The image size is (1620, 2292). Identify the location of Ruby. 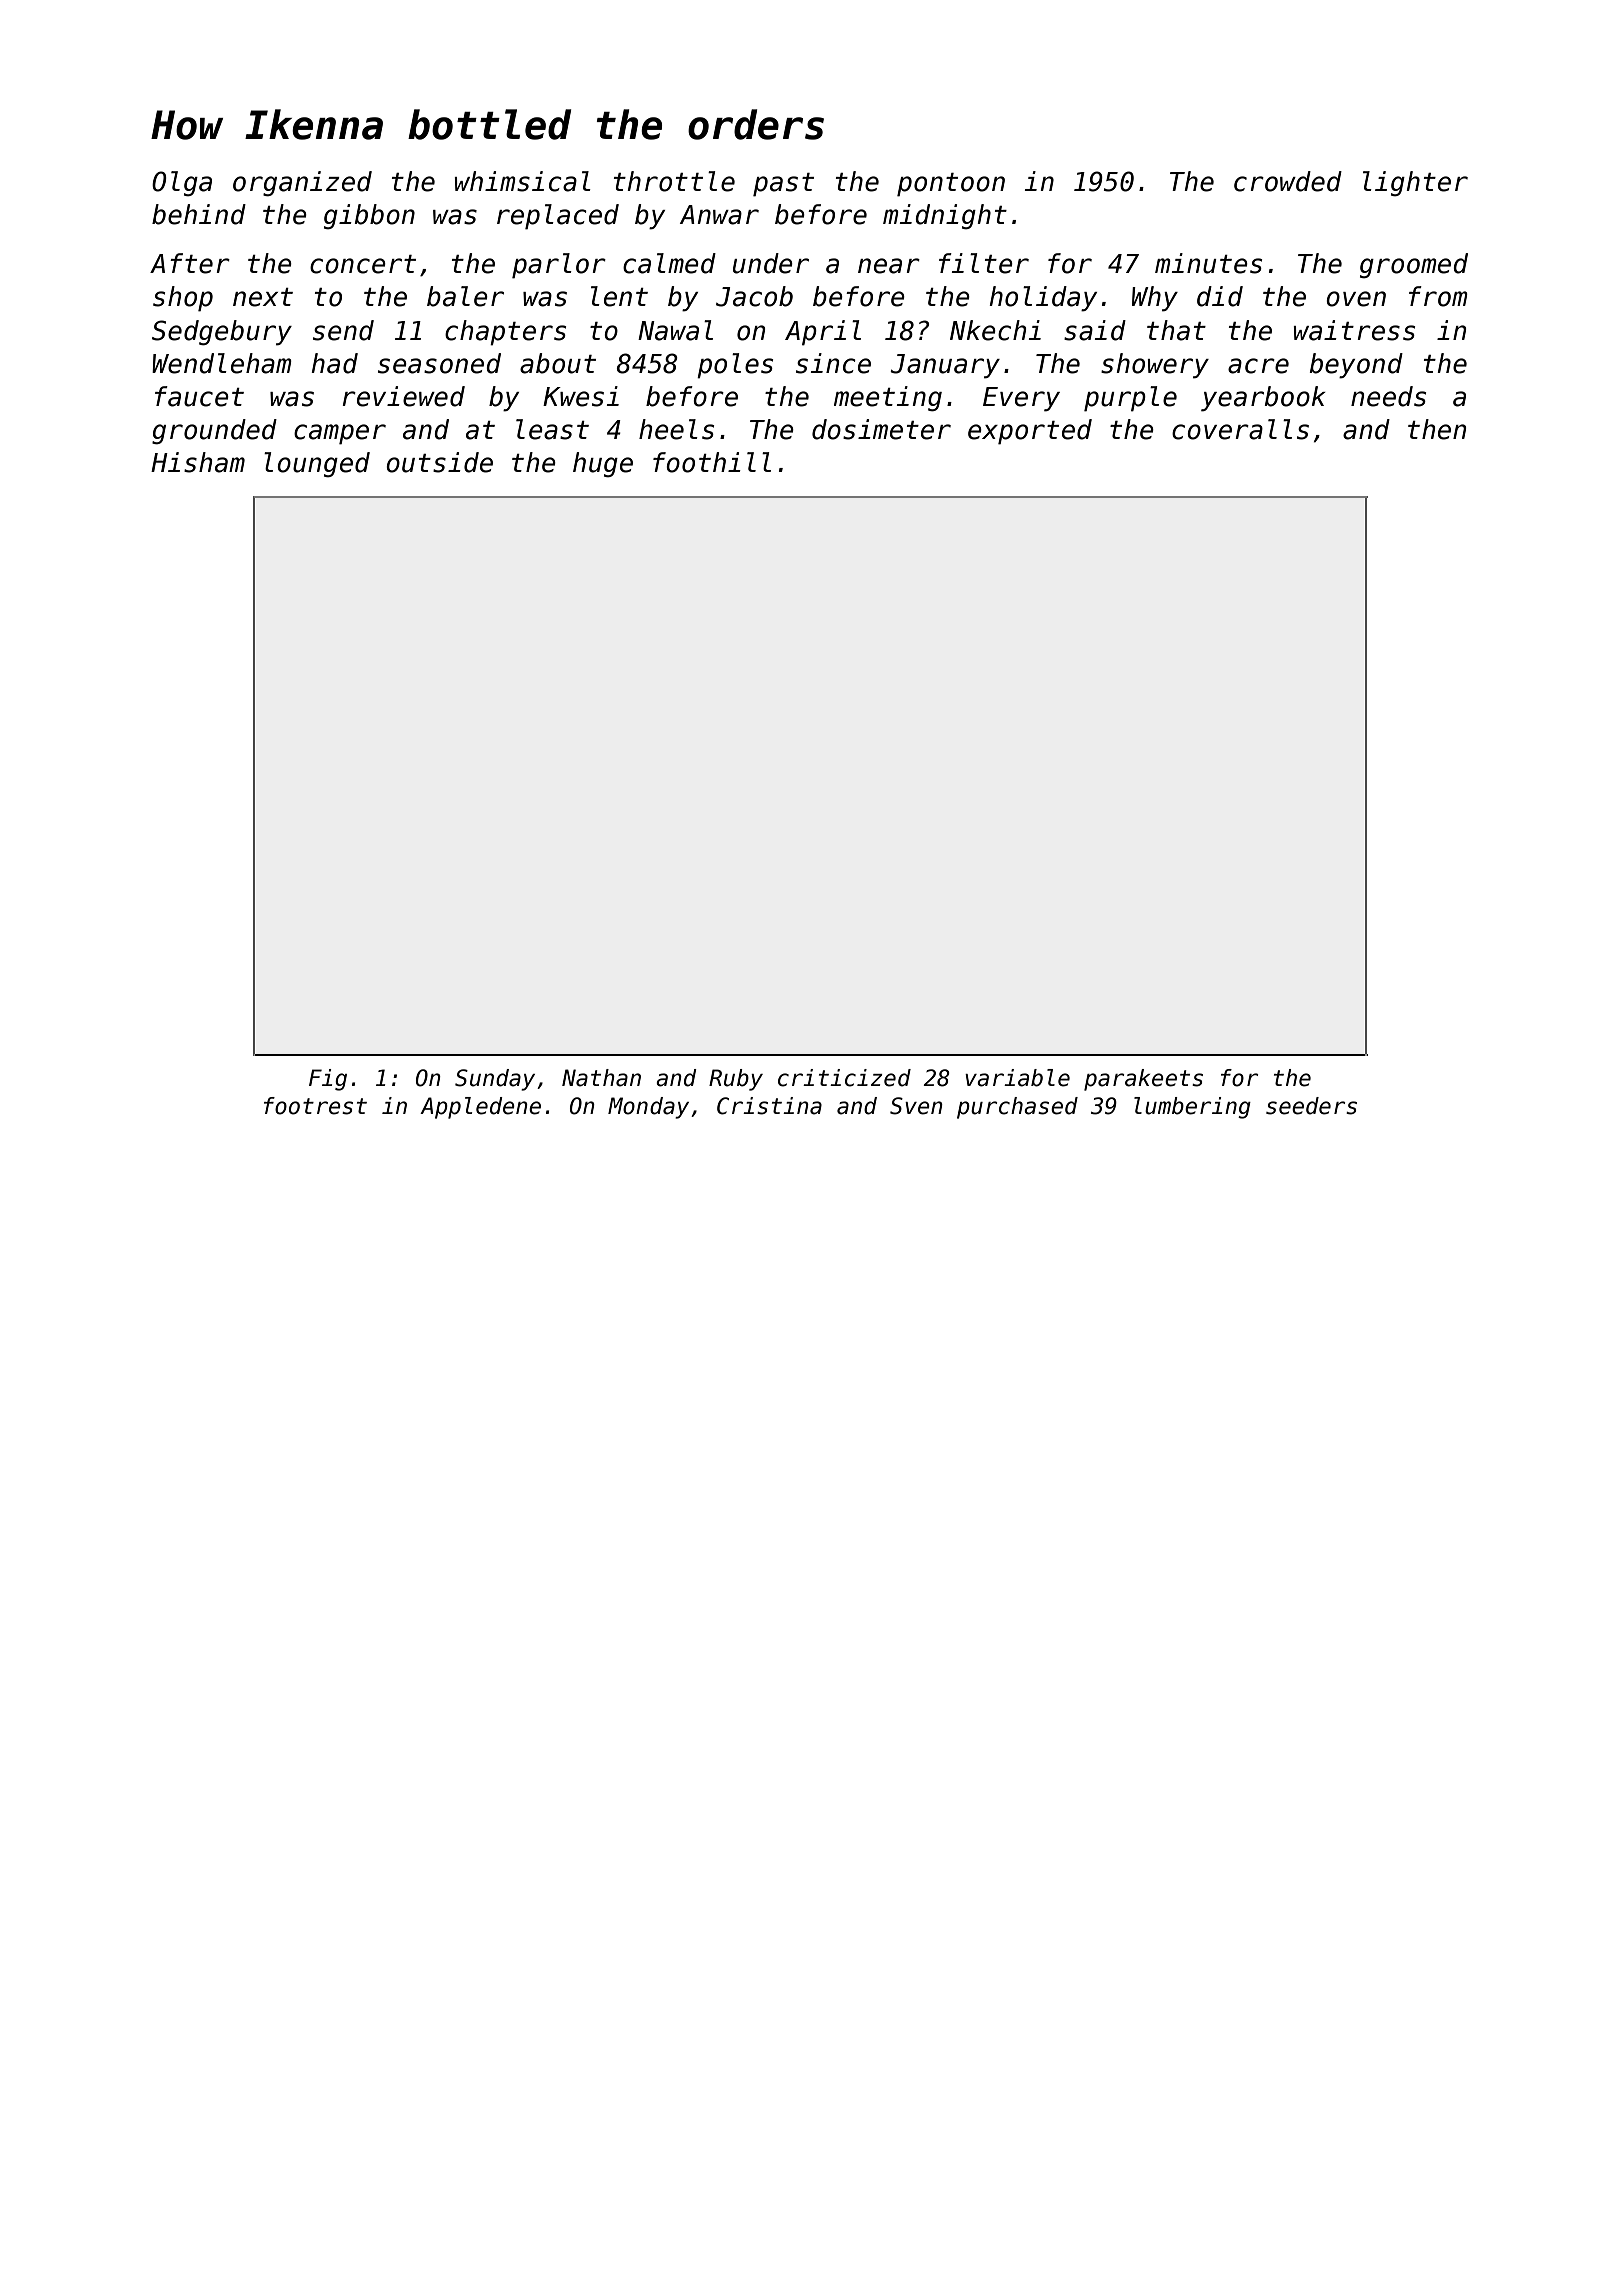
(736, 1080).
